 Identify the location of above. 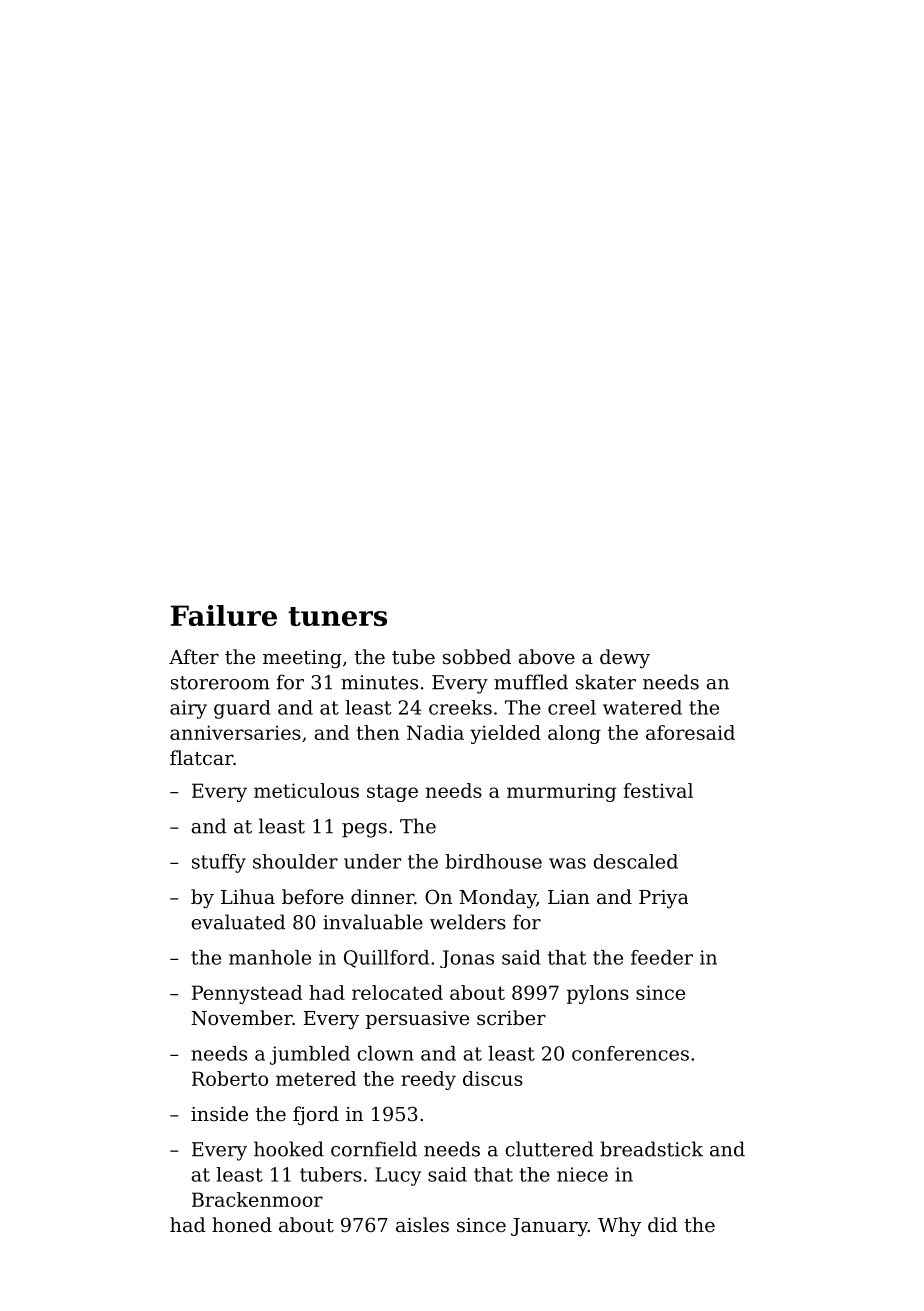
(547, 656).
